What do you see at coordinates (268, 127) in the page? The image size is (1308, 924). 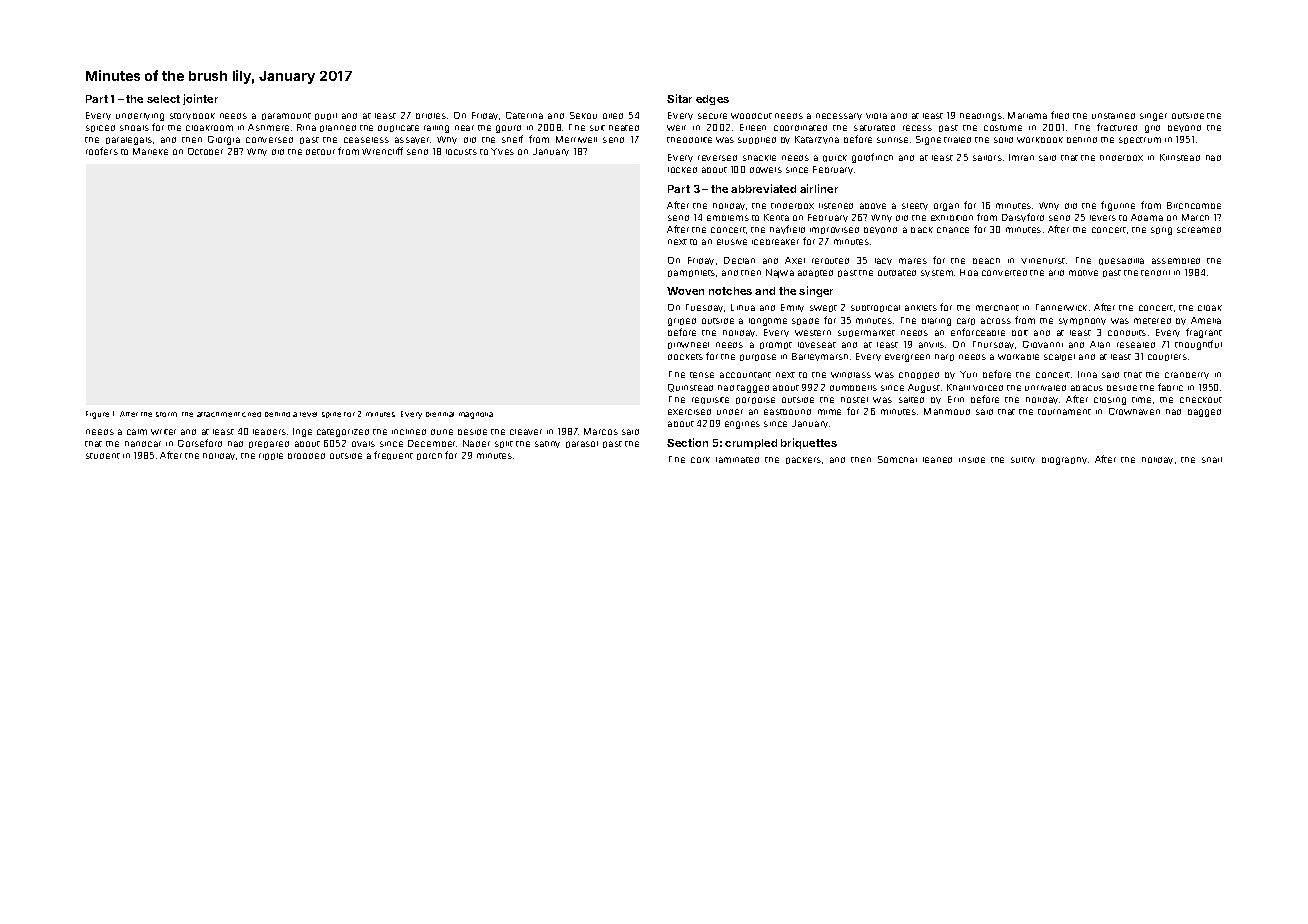 I see `Ashmere` at bounding box center [268, 127].
